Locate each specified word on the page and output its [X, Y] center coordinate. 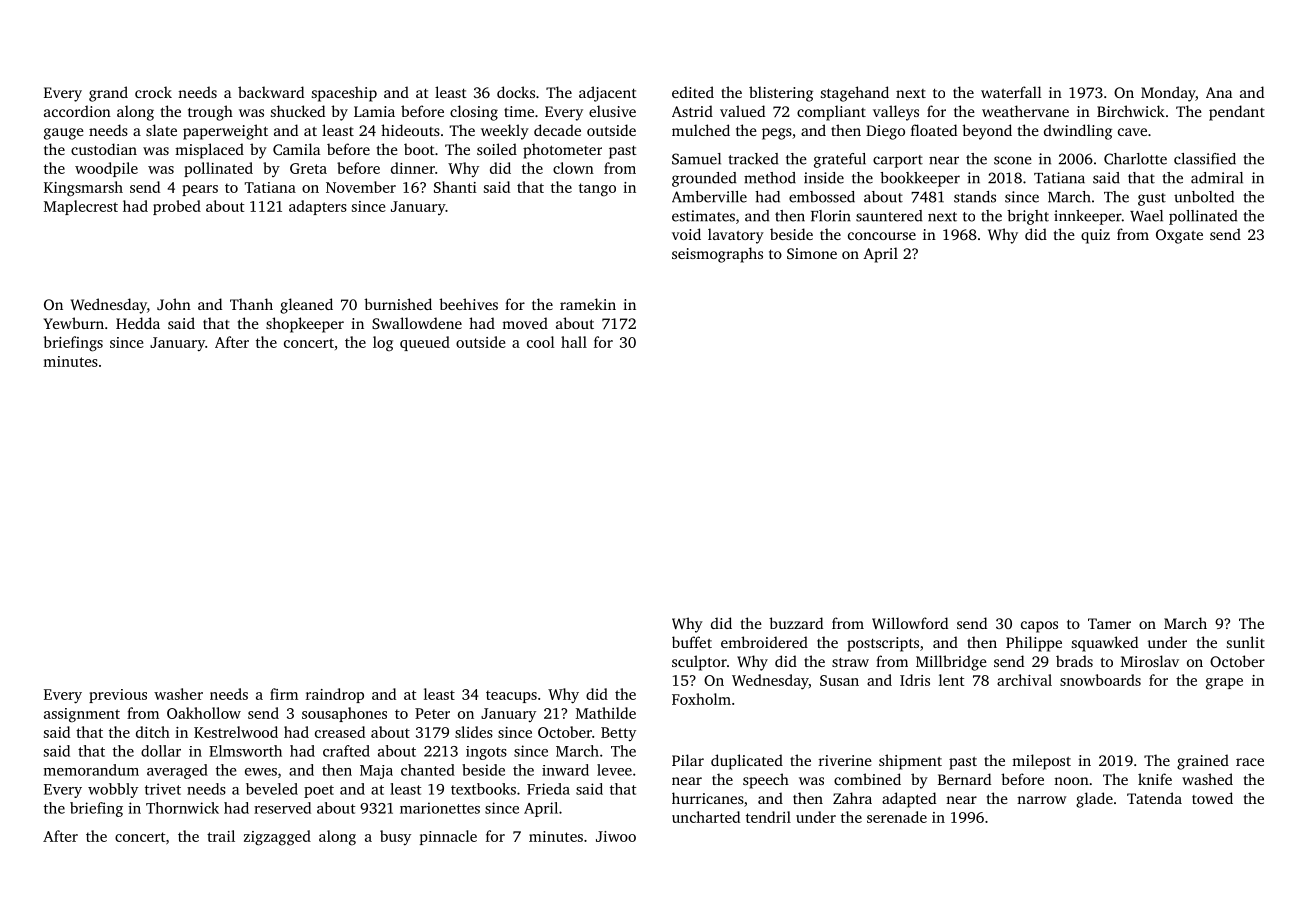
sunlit [1246, 642]
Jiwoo [616, 836]
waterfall [1011, 92]
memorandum [91, 770]
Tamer [1109, 623]
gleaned [306, 306]
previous [118, 696]
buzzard [796, 623]
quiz [1095, 236]
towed [1212, 798]
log [383, 343]
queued [425, 343]
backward [271, 92]
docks [516, 92]
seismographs [717, 255]
